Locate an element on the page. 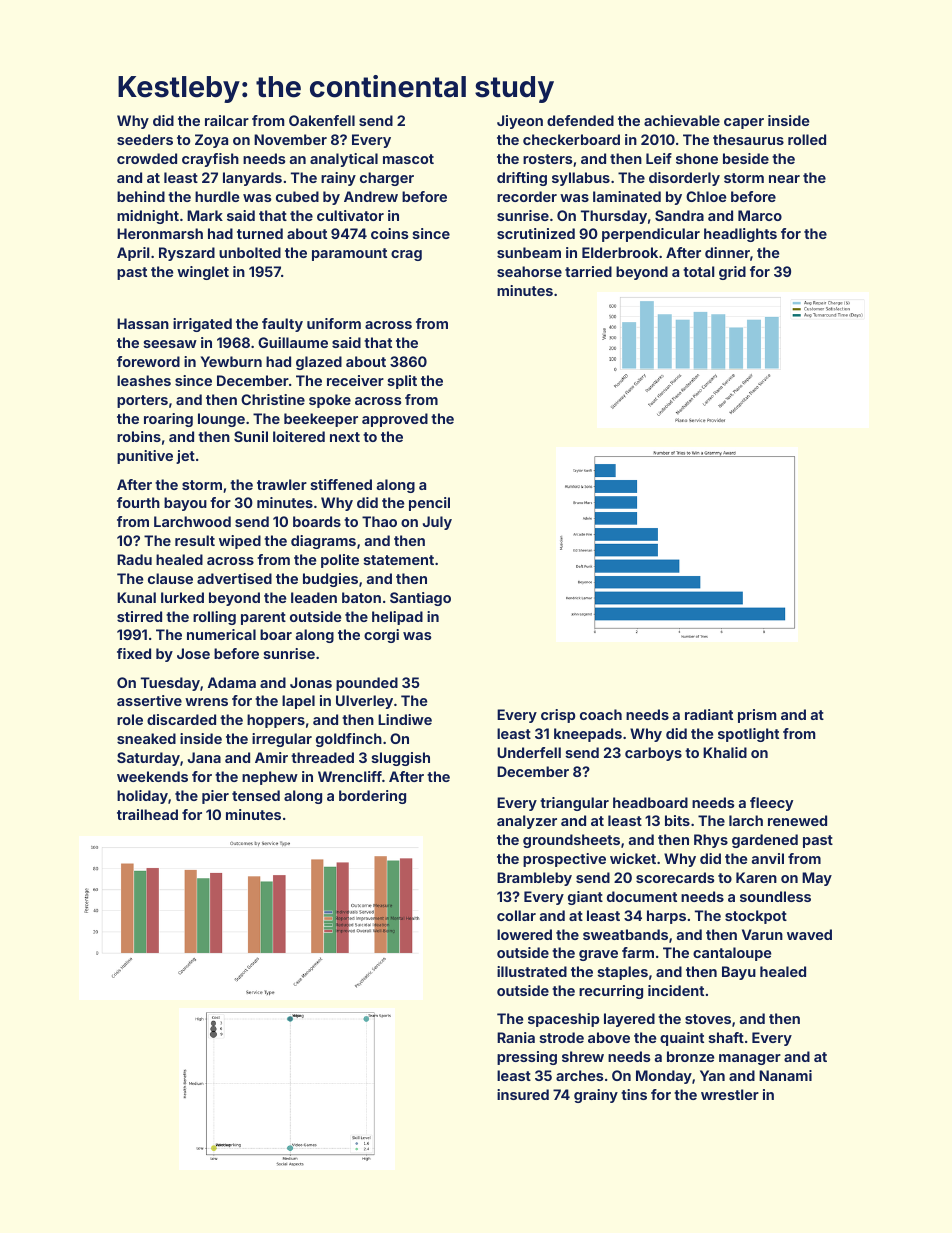 Image resolution: width=952 pixels, height=1233 pixels. tins is located at coordinates (634, 1094).
